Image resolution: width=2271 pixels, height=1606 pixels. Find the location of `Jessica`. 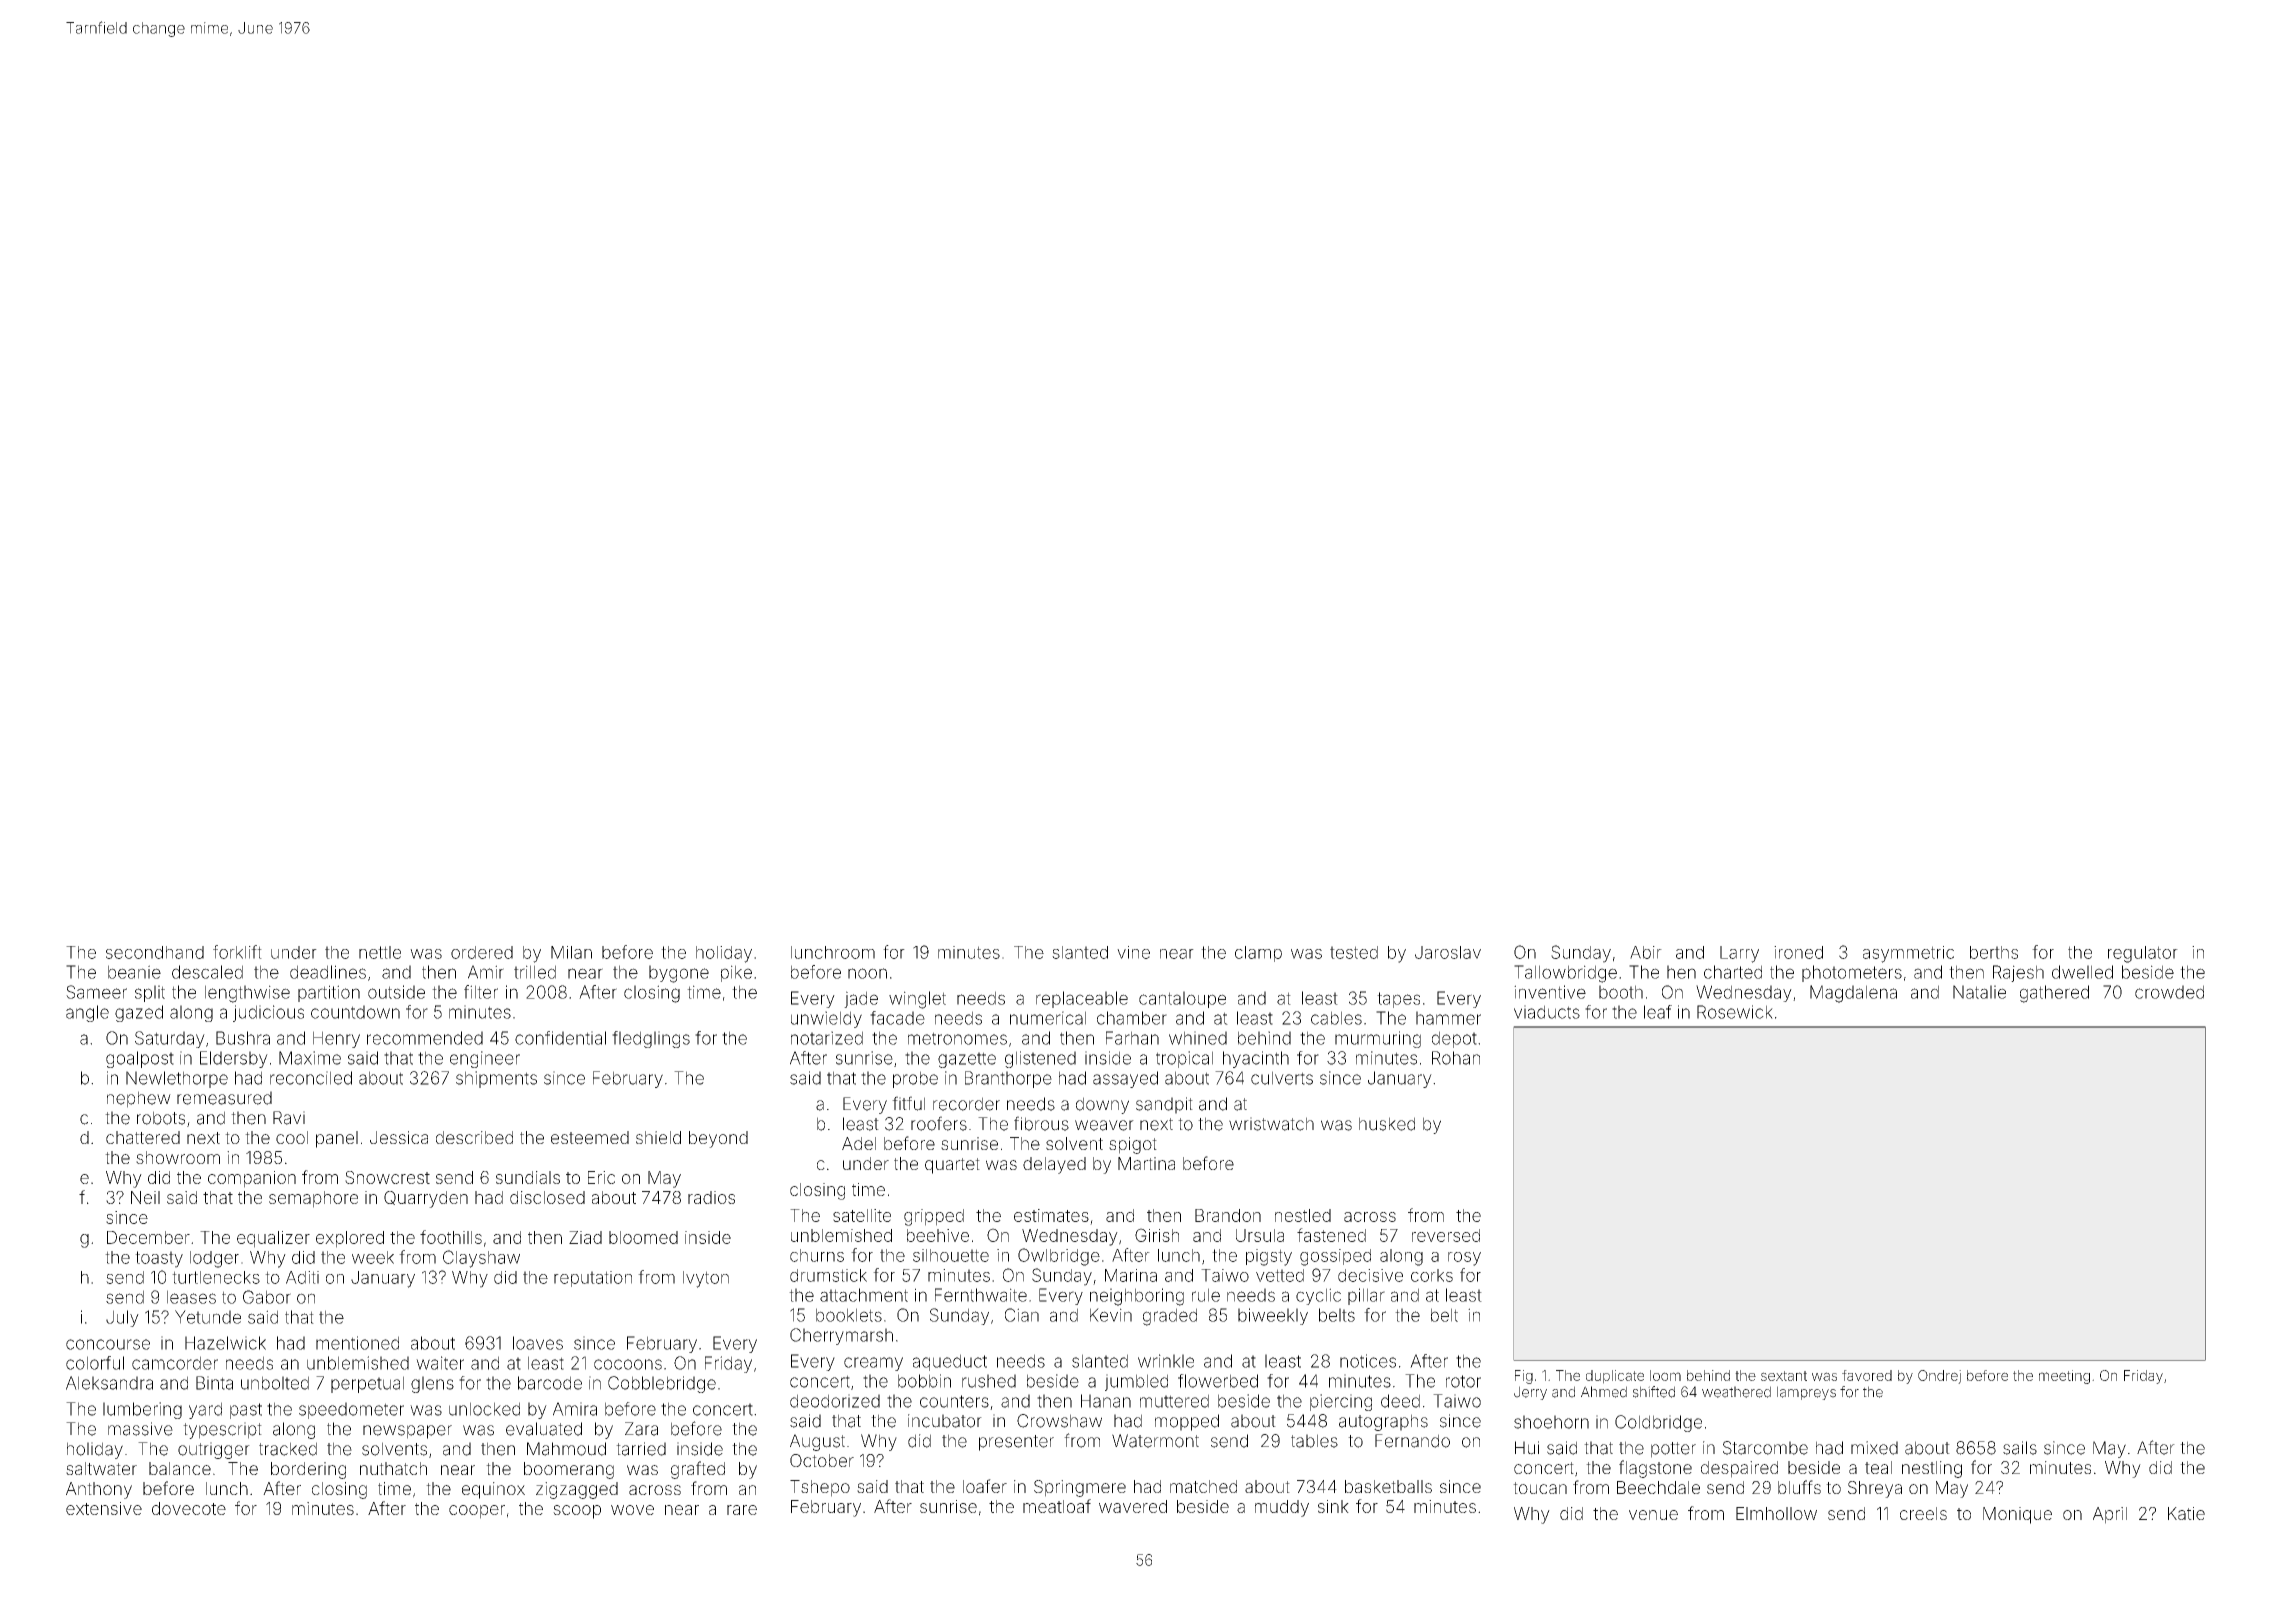

Jessica is located at coordinates (399, 1137).
